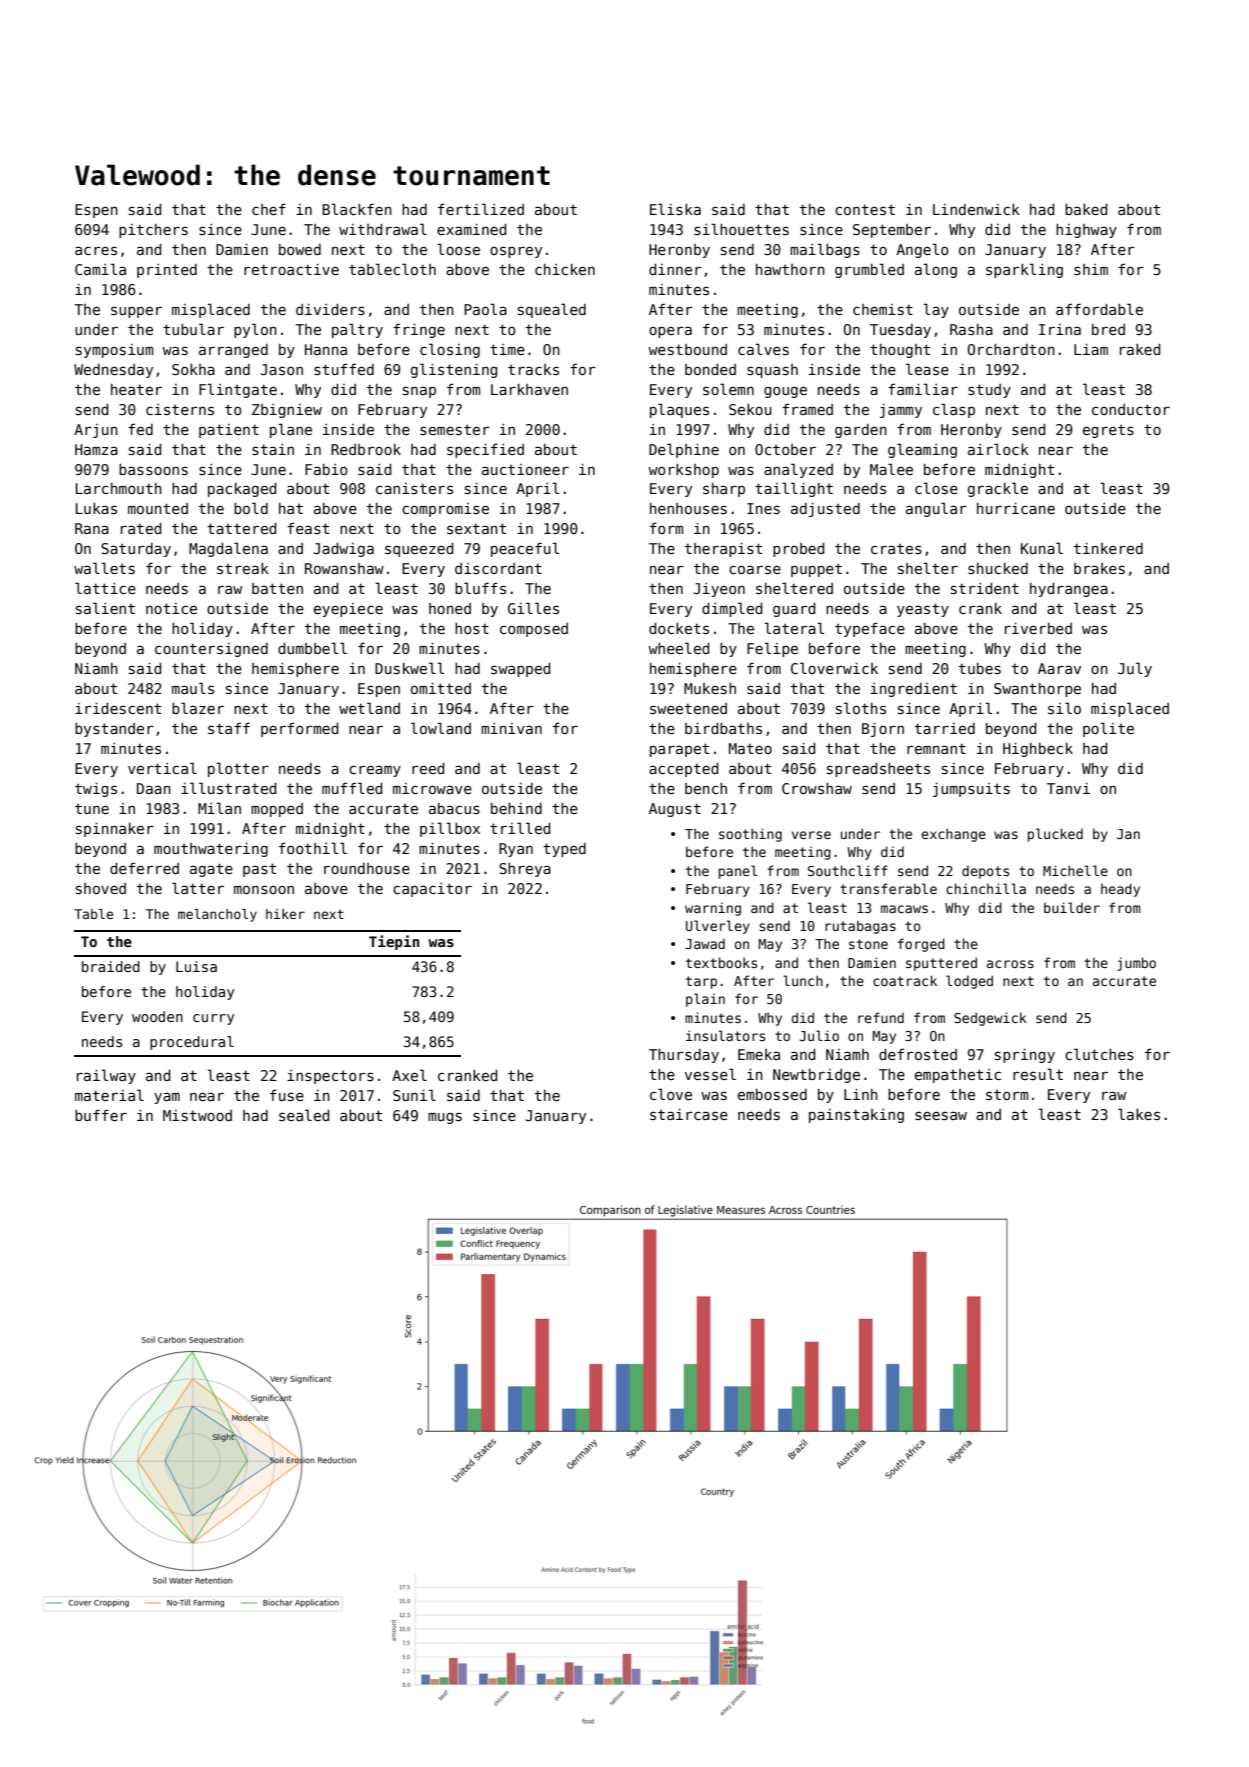 This page has width=1249, height=1767. What do you see at coordinates (1139, 1114) in the page?
I see `lakes` at bounding box center [1139, 1114].
